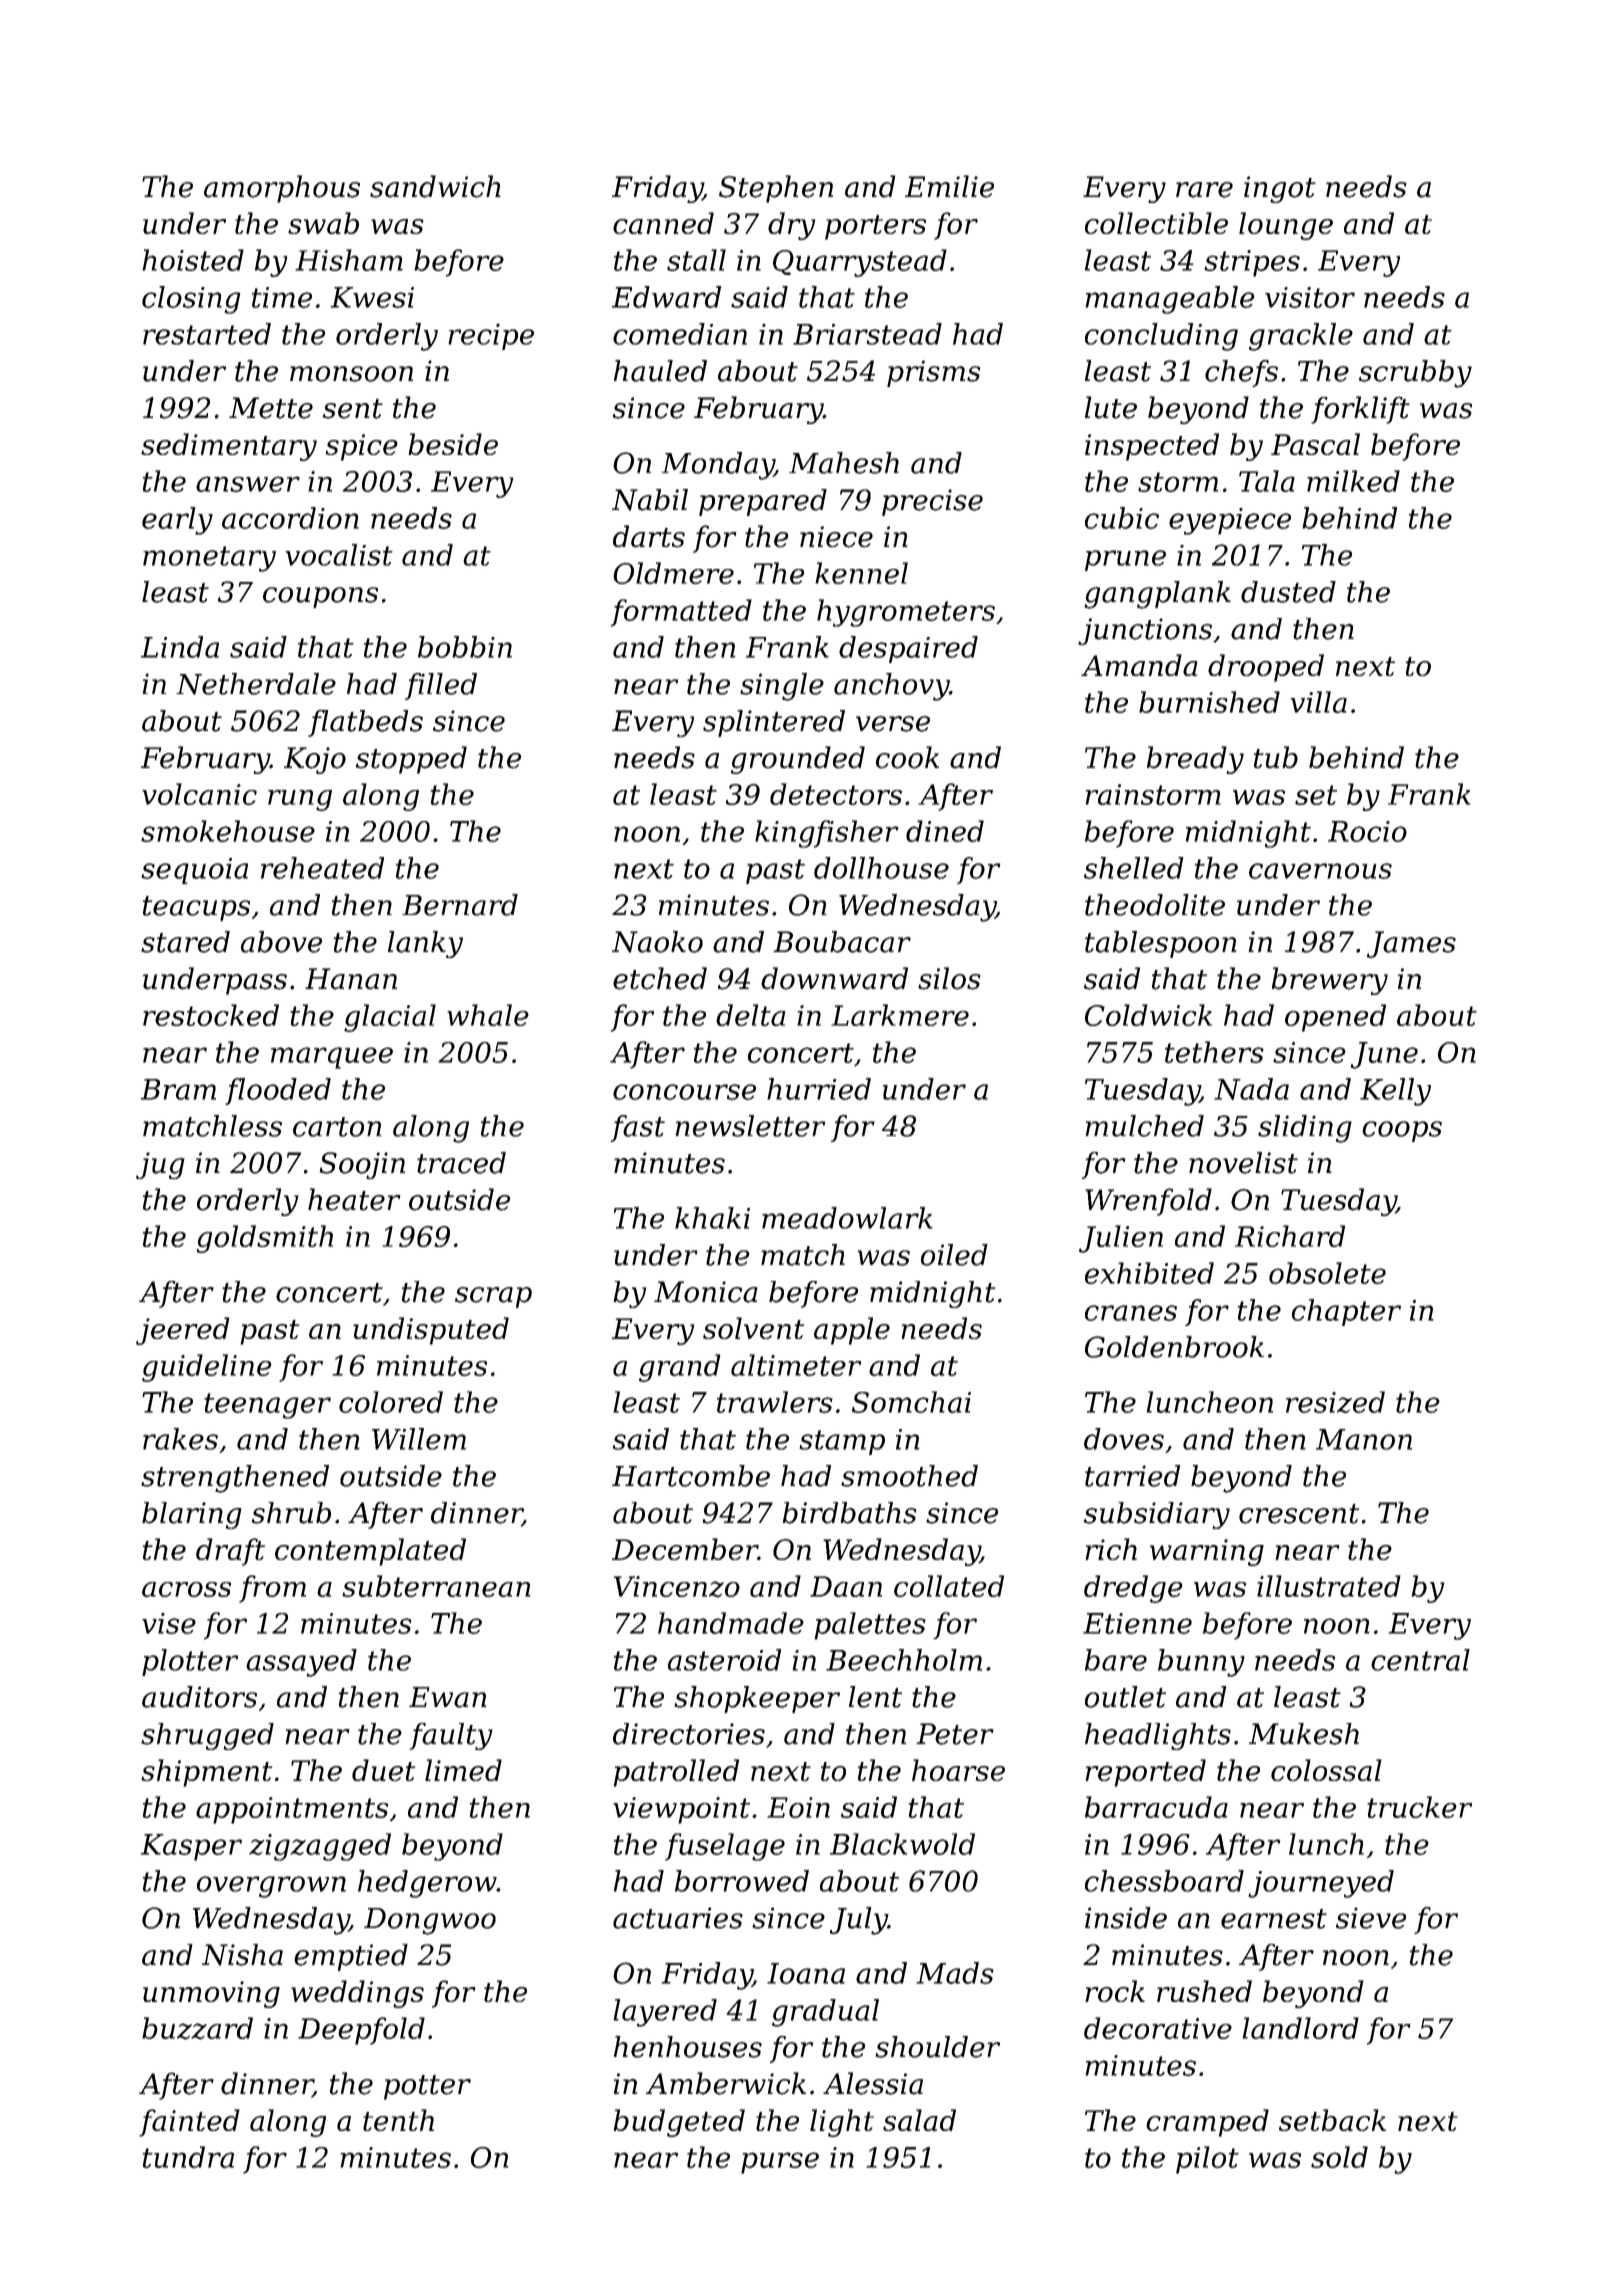  Describe the element at coordinates (1134, 868) in the page. I see `shelled` at that location.
